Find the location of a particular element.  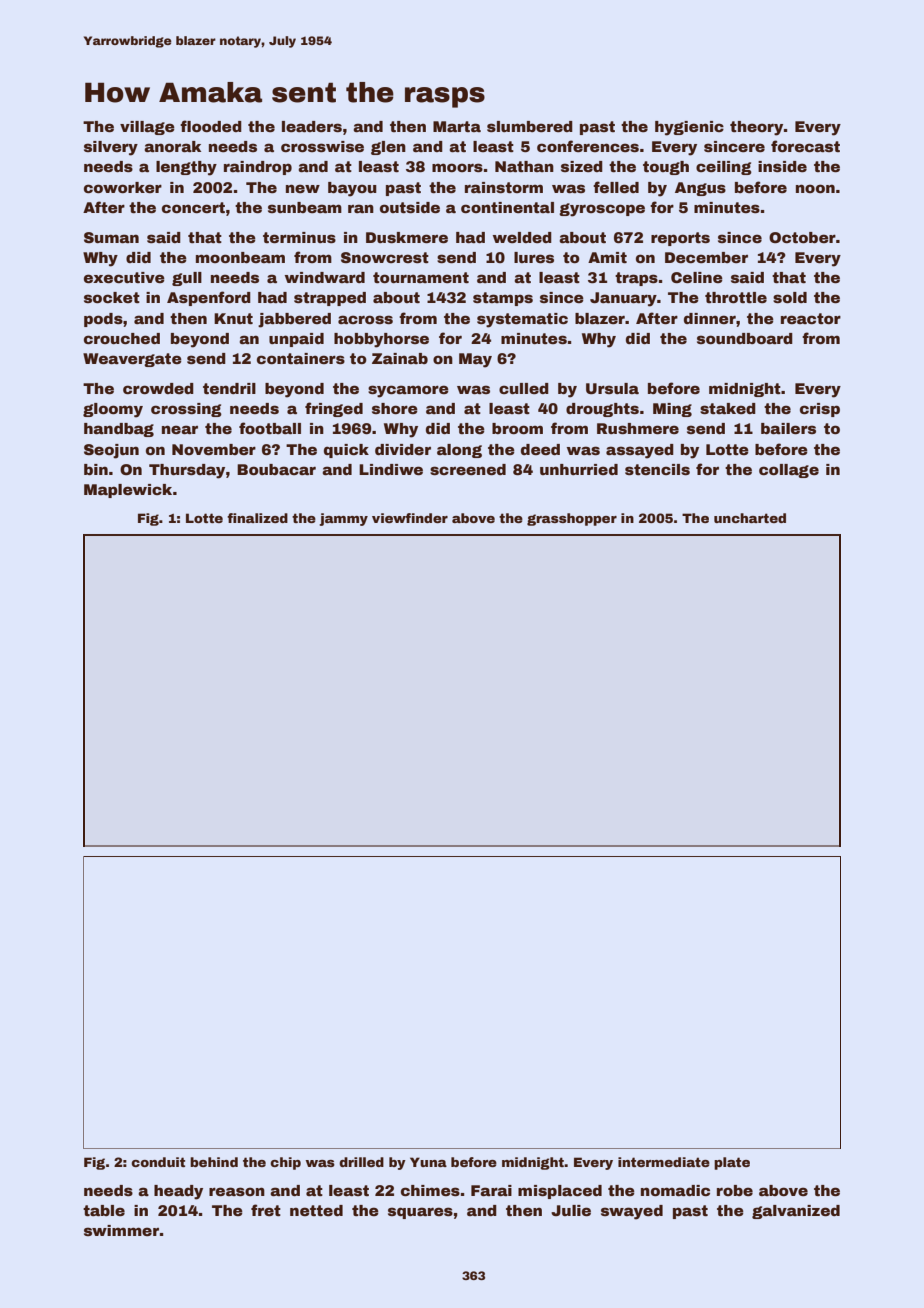

reactor is located at coordinates (811, 318).
